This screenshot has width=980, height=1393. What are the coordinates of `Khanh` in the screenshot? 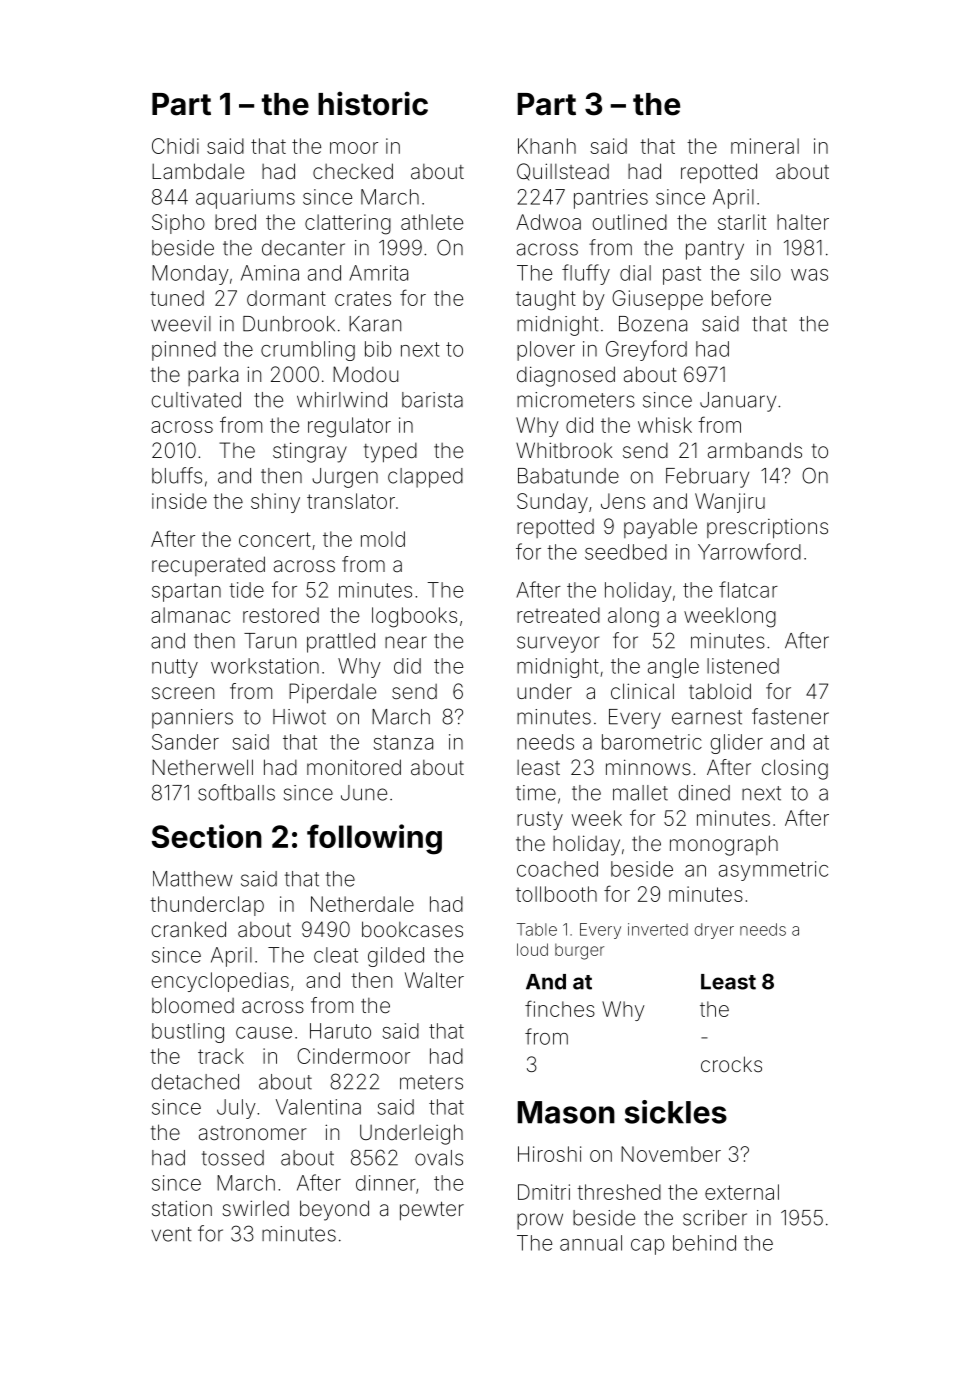 It's located at (547, 146).
